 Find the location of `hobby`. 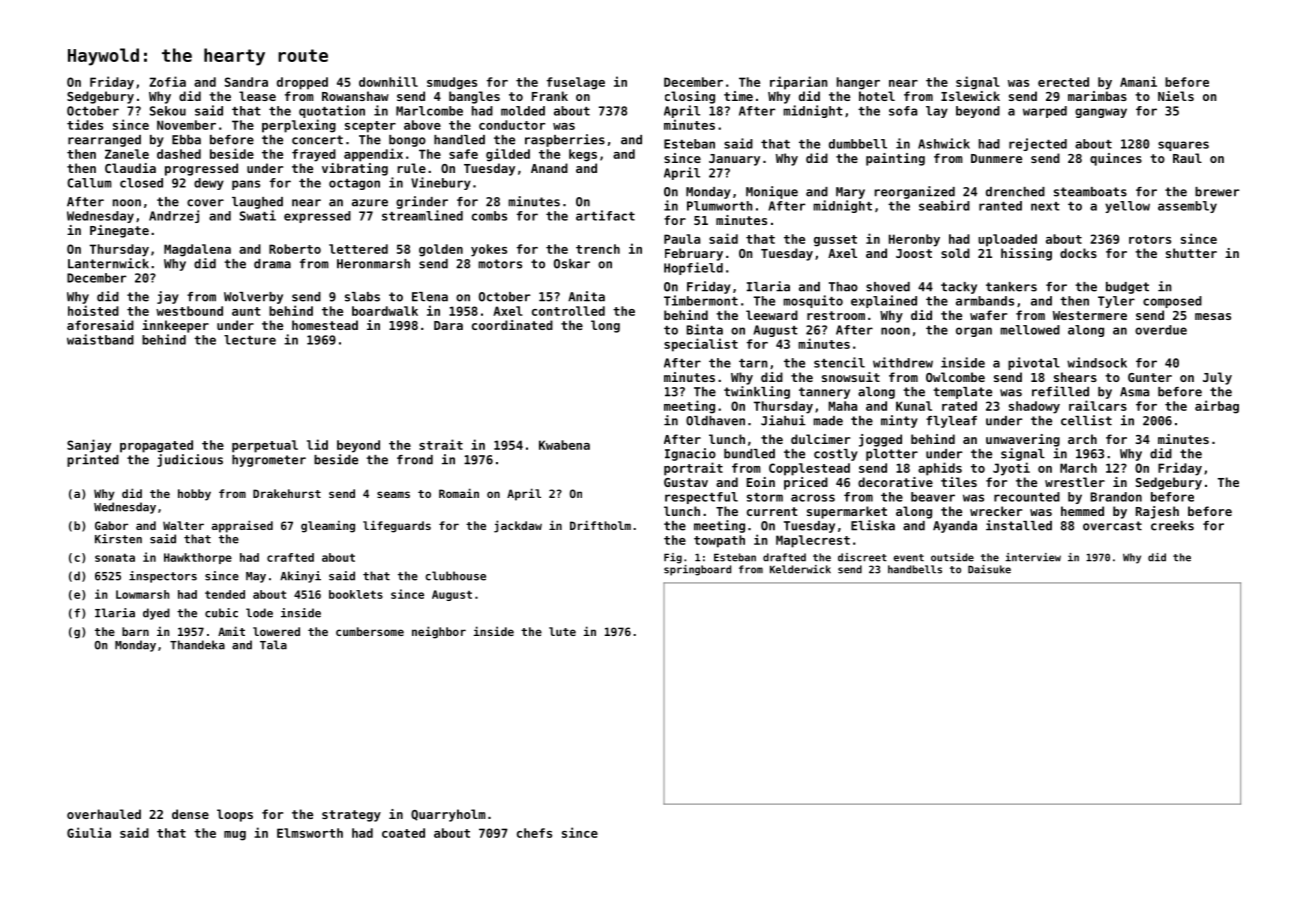

hobby is located at coordinates (194, 495).
